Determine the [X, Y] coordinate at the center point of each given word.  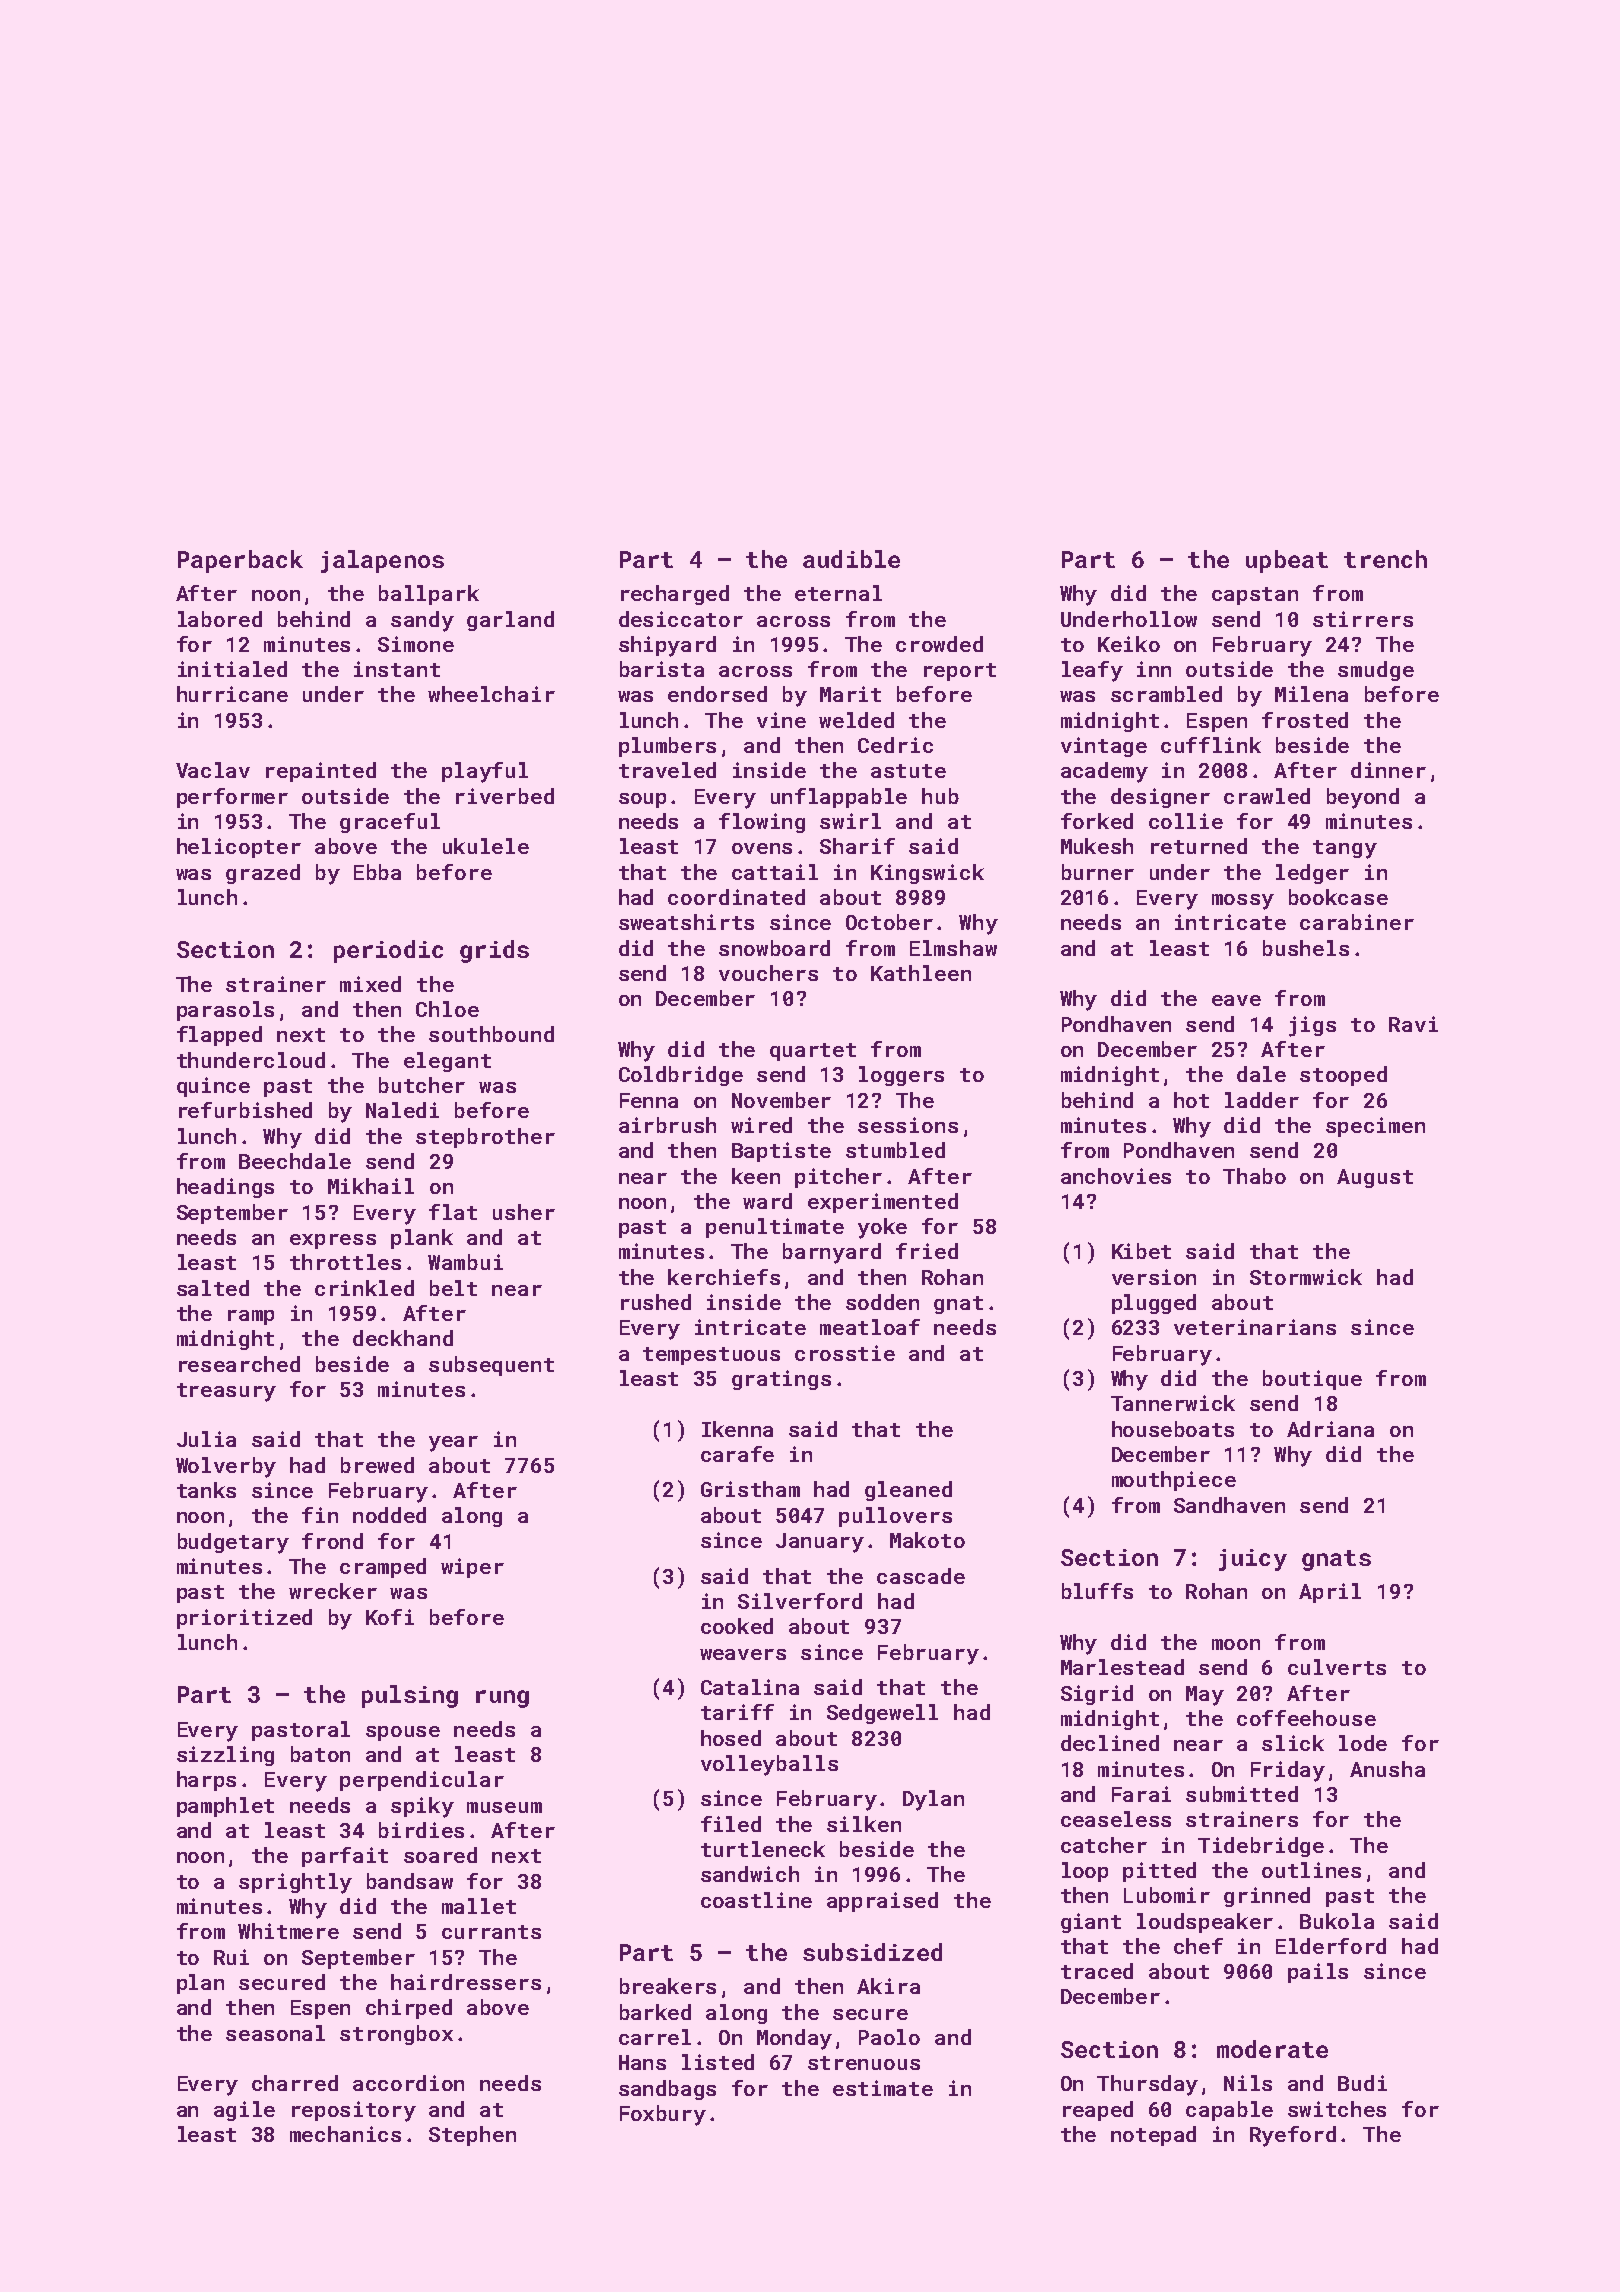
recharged [675, 595]
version [1154, 1277]
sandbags [667, 2090]
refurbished [245, 1110]
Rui [231, 1957]
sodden [882, 1302]
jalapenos [382, 561]
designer [1160, 798]
